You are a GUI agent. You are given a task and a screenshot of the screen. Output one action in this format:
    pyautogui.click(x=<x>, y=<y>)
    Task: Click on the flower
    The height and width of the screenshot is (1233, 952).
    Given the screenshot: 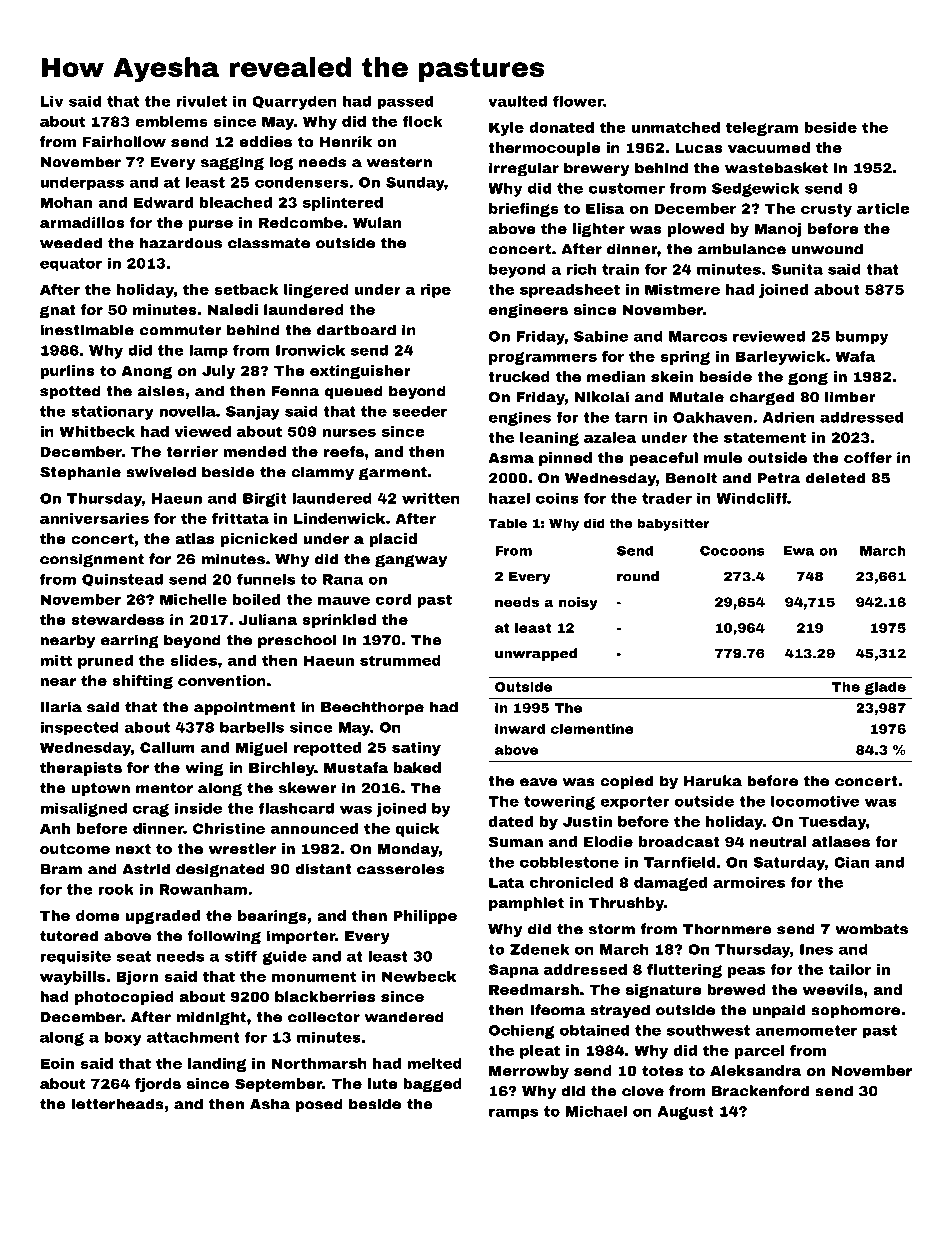 What is the action you would take?
    pyautogui.click(x=578, y=101)
